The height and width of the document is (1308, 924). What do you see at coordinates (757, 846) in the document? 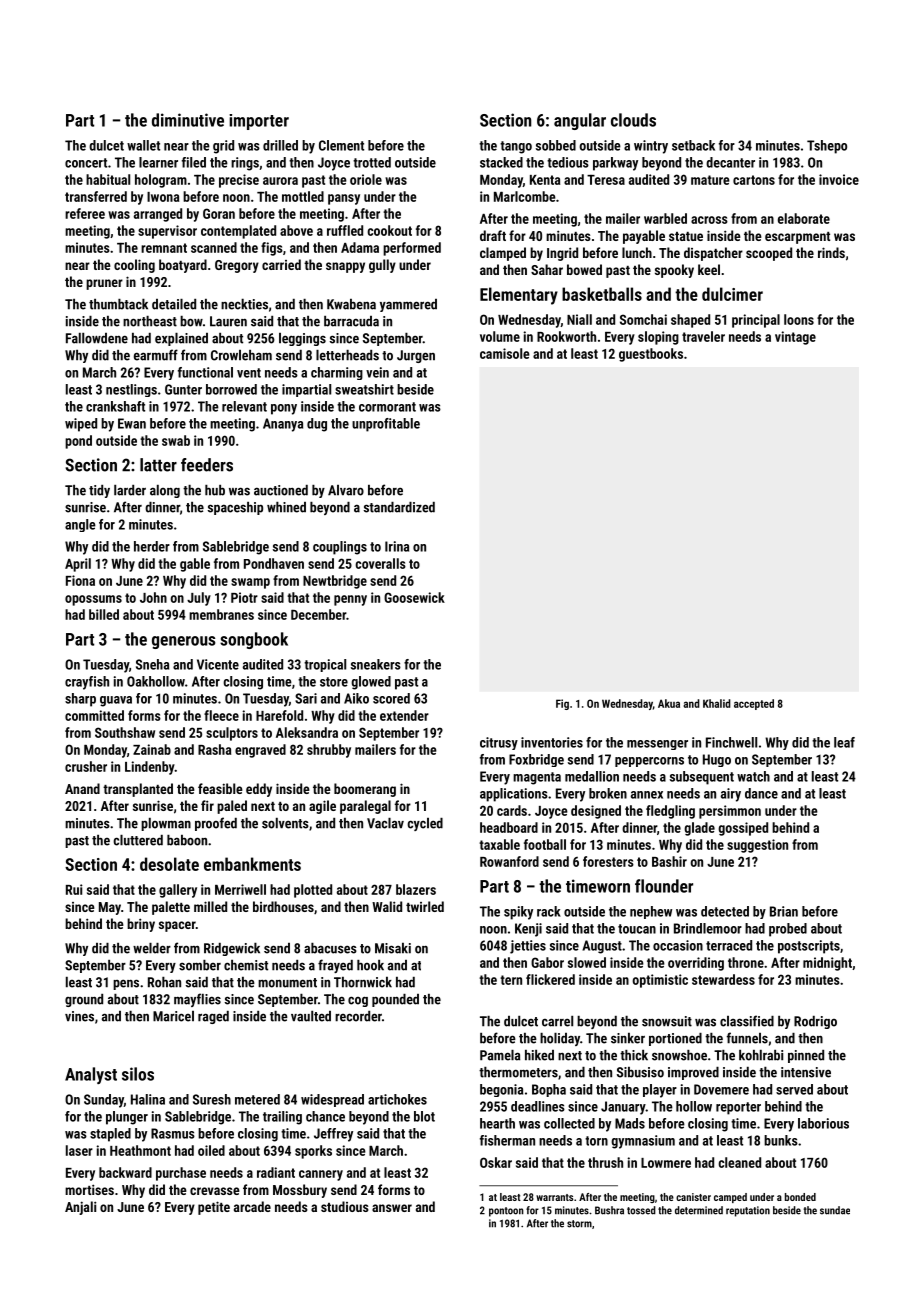
I see `suggestion` at bounding box center [757, 846].
